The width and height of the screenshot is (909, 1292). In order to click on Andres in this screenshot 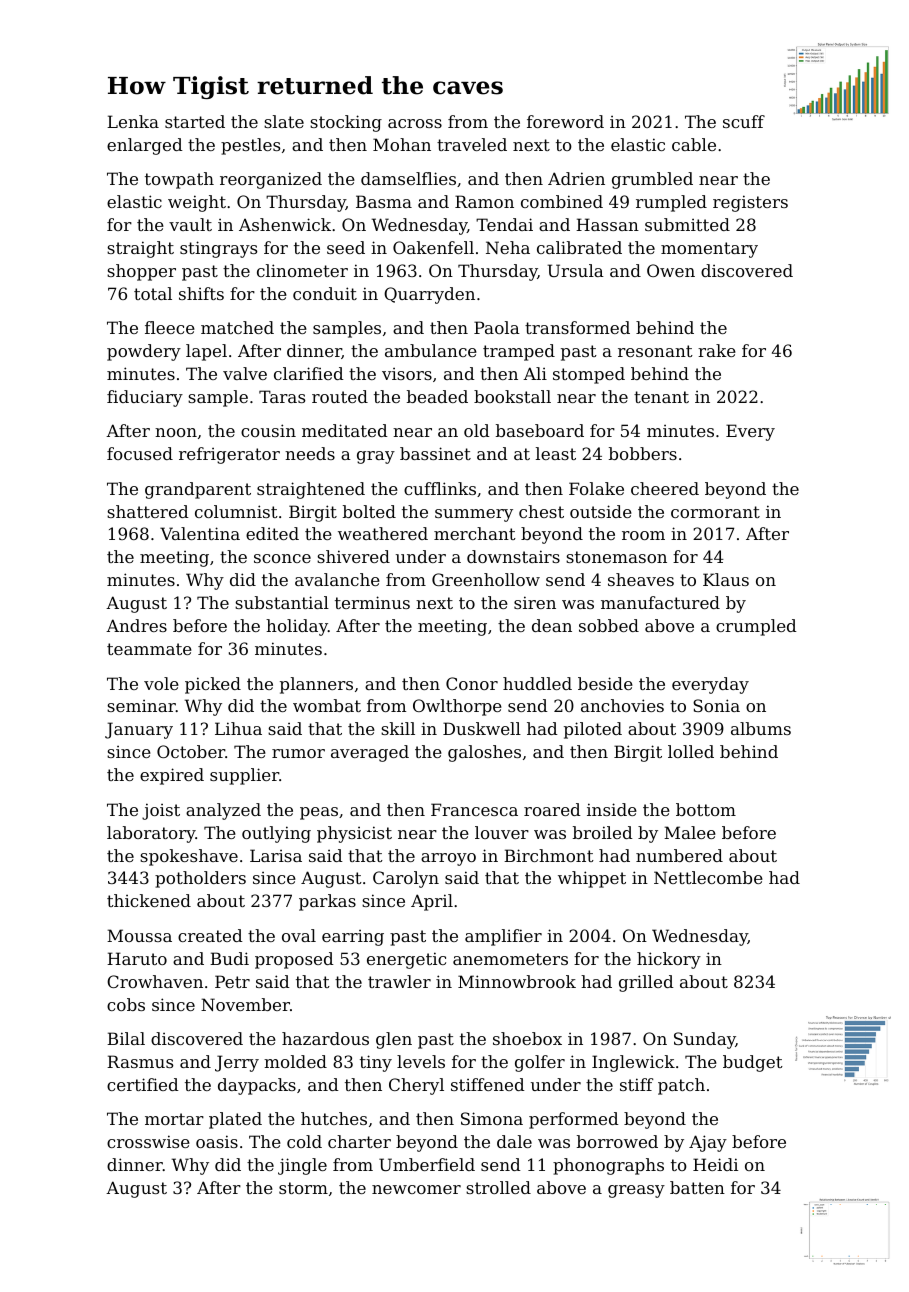, I will do `click(136, 625)`.
